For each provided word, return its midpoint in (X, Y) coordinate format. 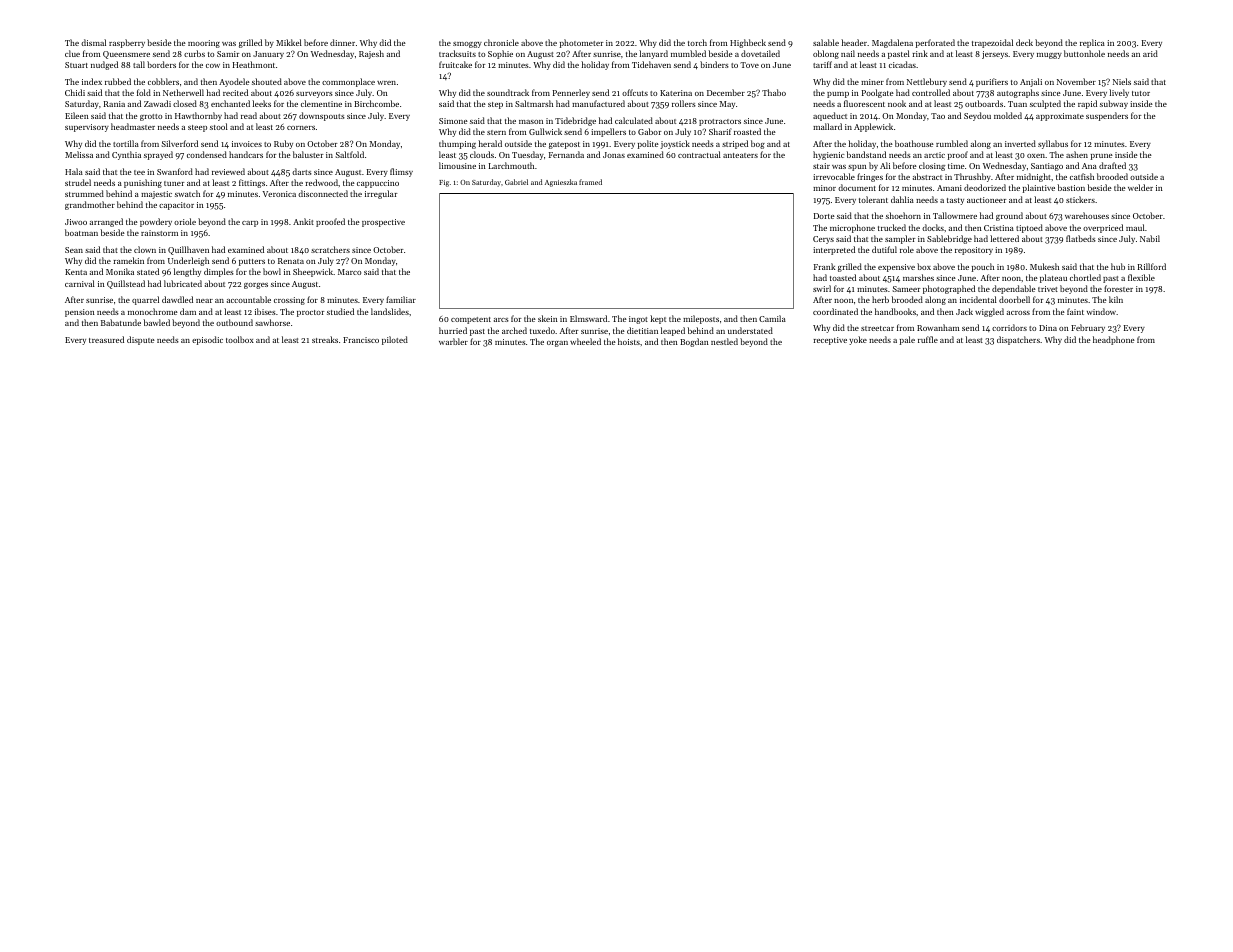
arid (1150, 53)
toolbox (240, 339)
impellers (608, 132)
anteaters (740, 155)
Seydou (977, 116)
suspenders (1107, 116)
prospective (383, 223)
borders (161, 64)
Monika (120, 271)
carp (250, 224)
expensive (896, 268)
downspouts (322, 116)
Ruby (283, 144)
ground (1009, 216)
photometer (582, 43)
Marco (349, 272)
